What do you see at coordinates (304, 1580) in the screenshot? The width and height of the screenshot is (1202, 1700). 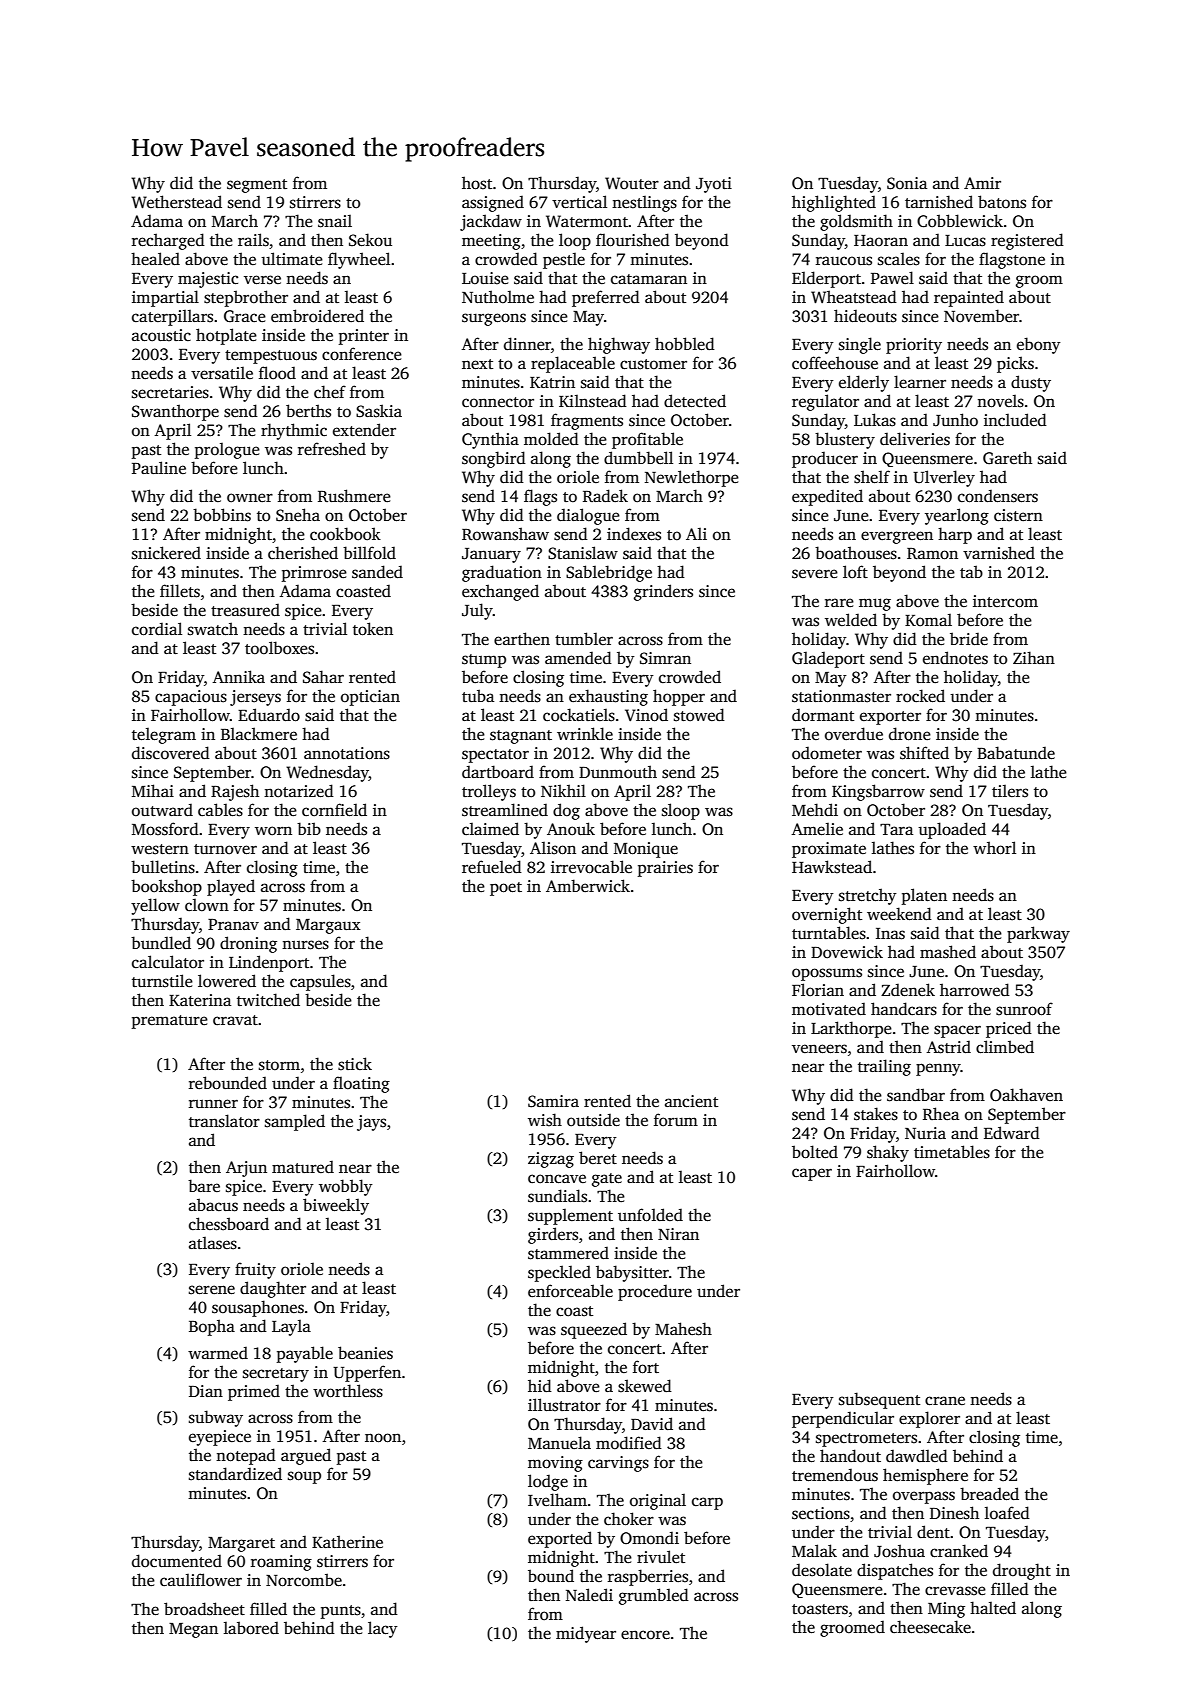 I see `Norcombe` at bounding box center [304, 1580].
